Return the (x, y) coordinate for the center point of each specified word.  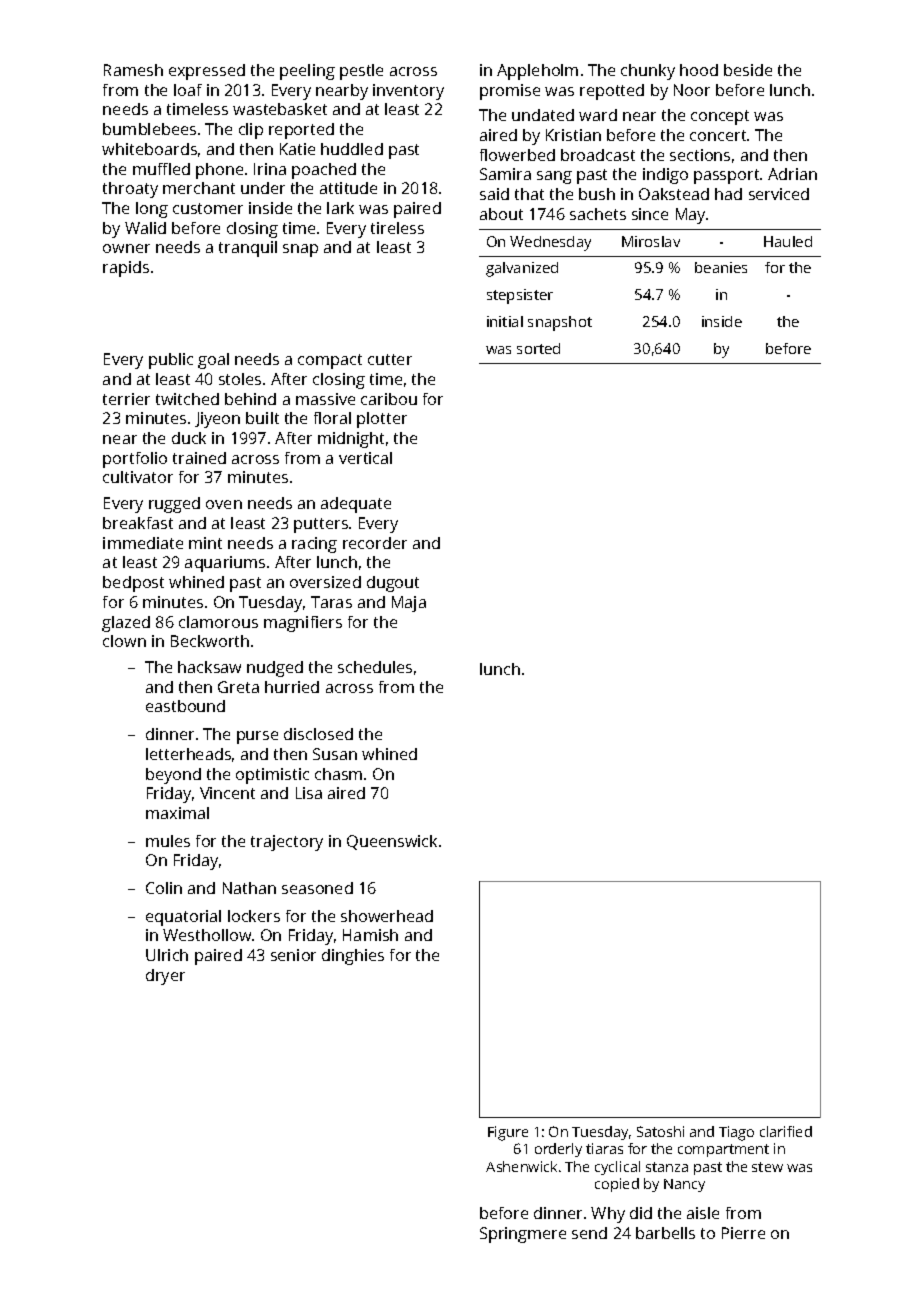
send (589, 1233)
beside (748, 70)
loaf (188, 90)
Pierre (743, 1233)
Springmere (523, 1235)
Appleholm (537, 72)
